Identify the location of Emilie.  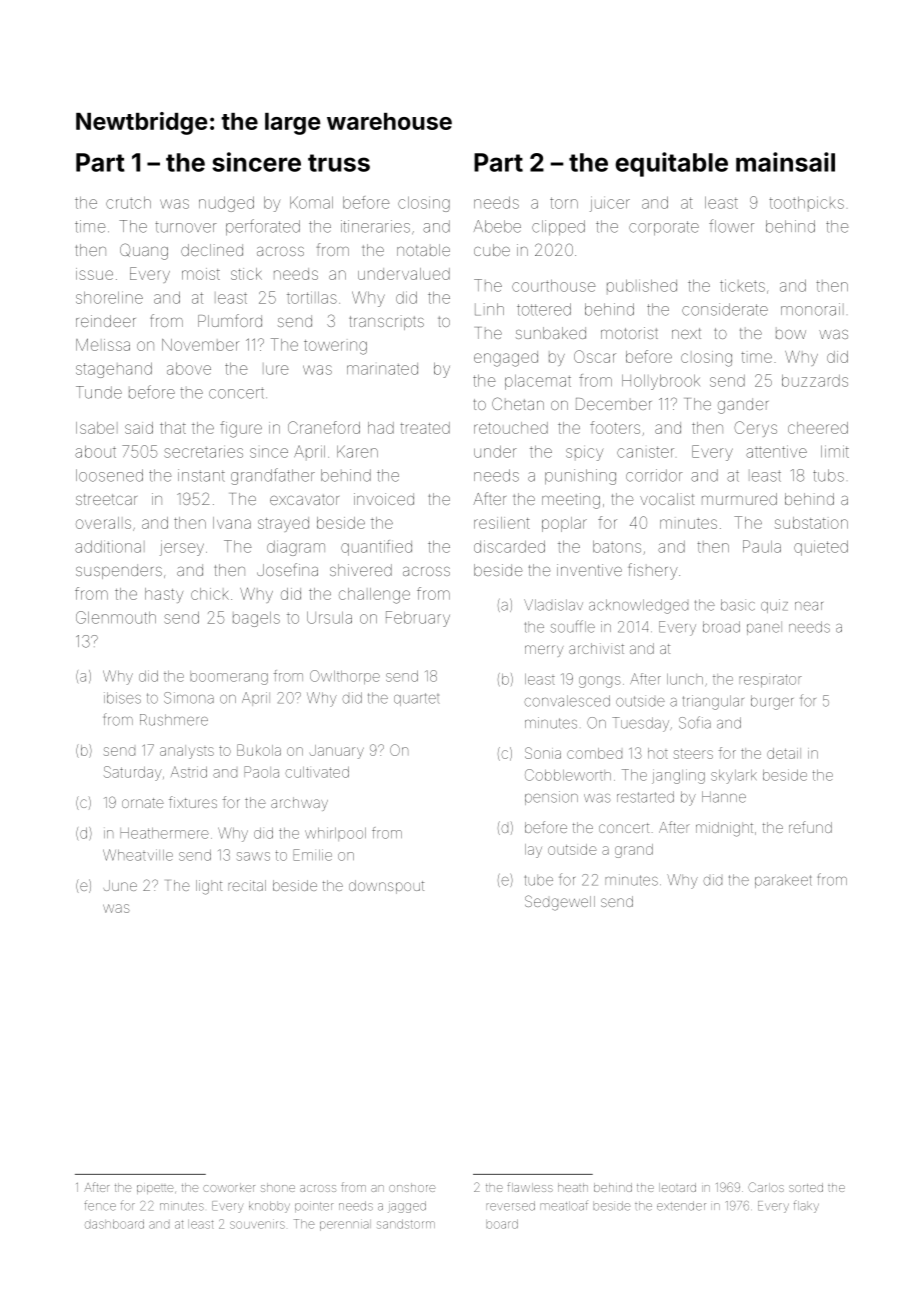
(312, 855).
